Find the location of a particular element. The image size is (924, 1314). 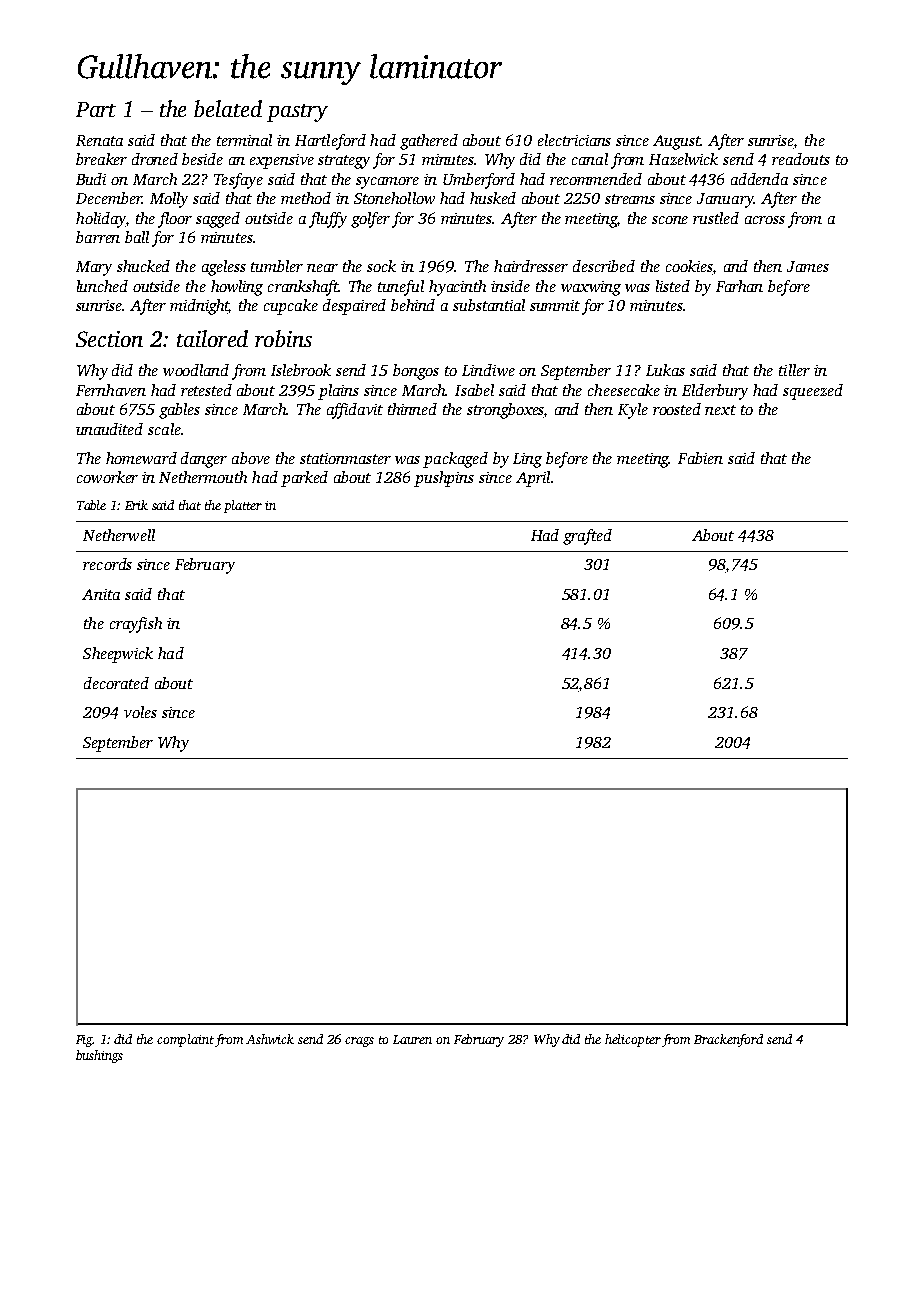

pushpins is located at coordinates (444, 479).
